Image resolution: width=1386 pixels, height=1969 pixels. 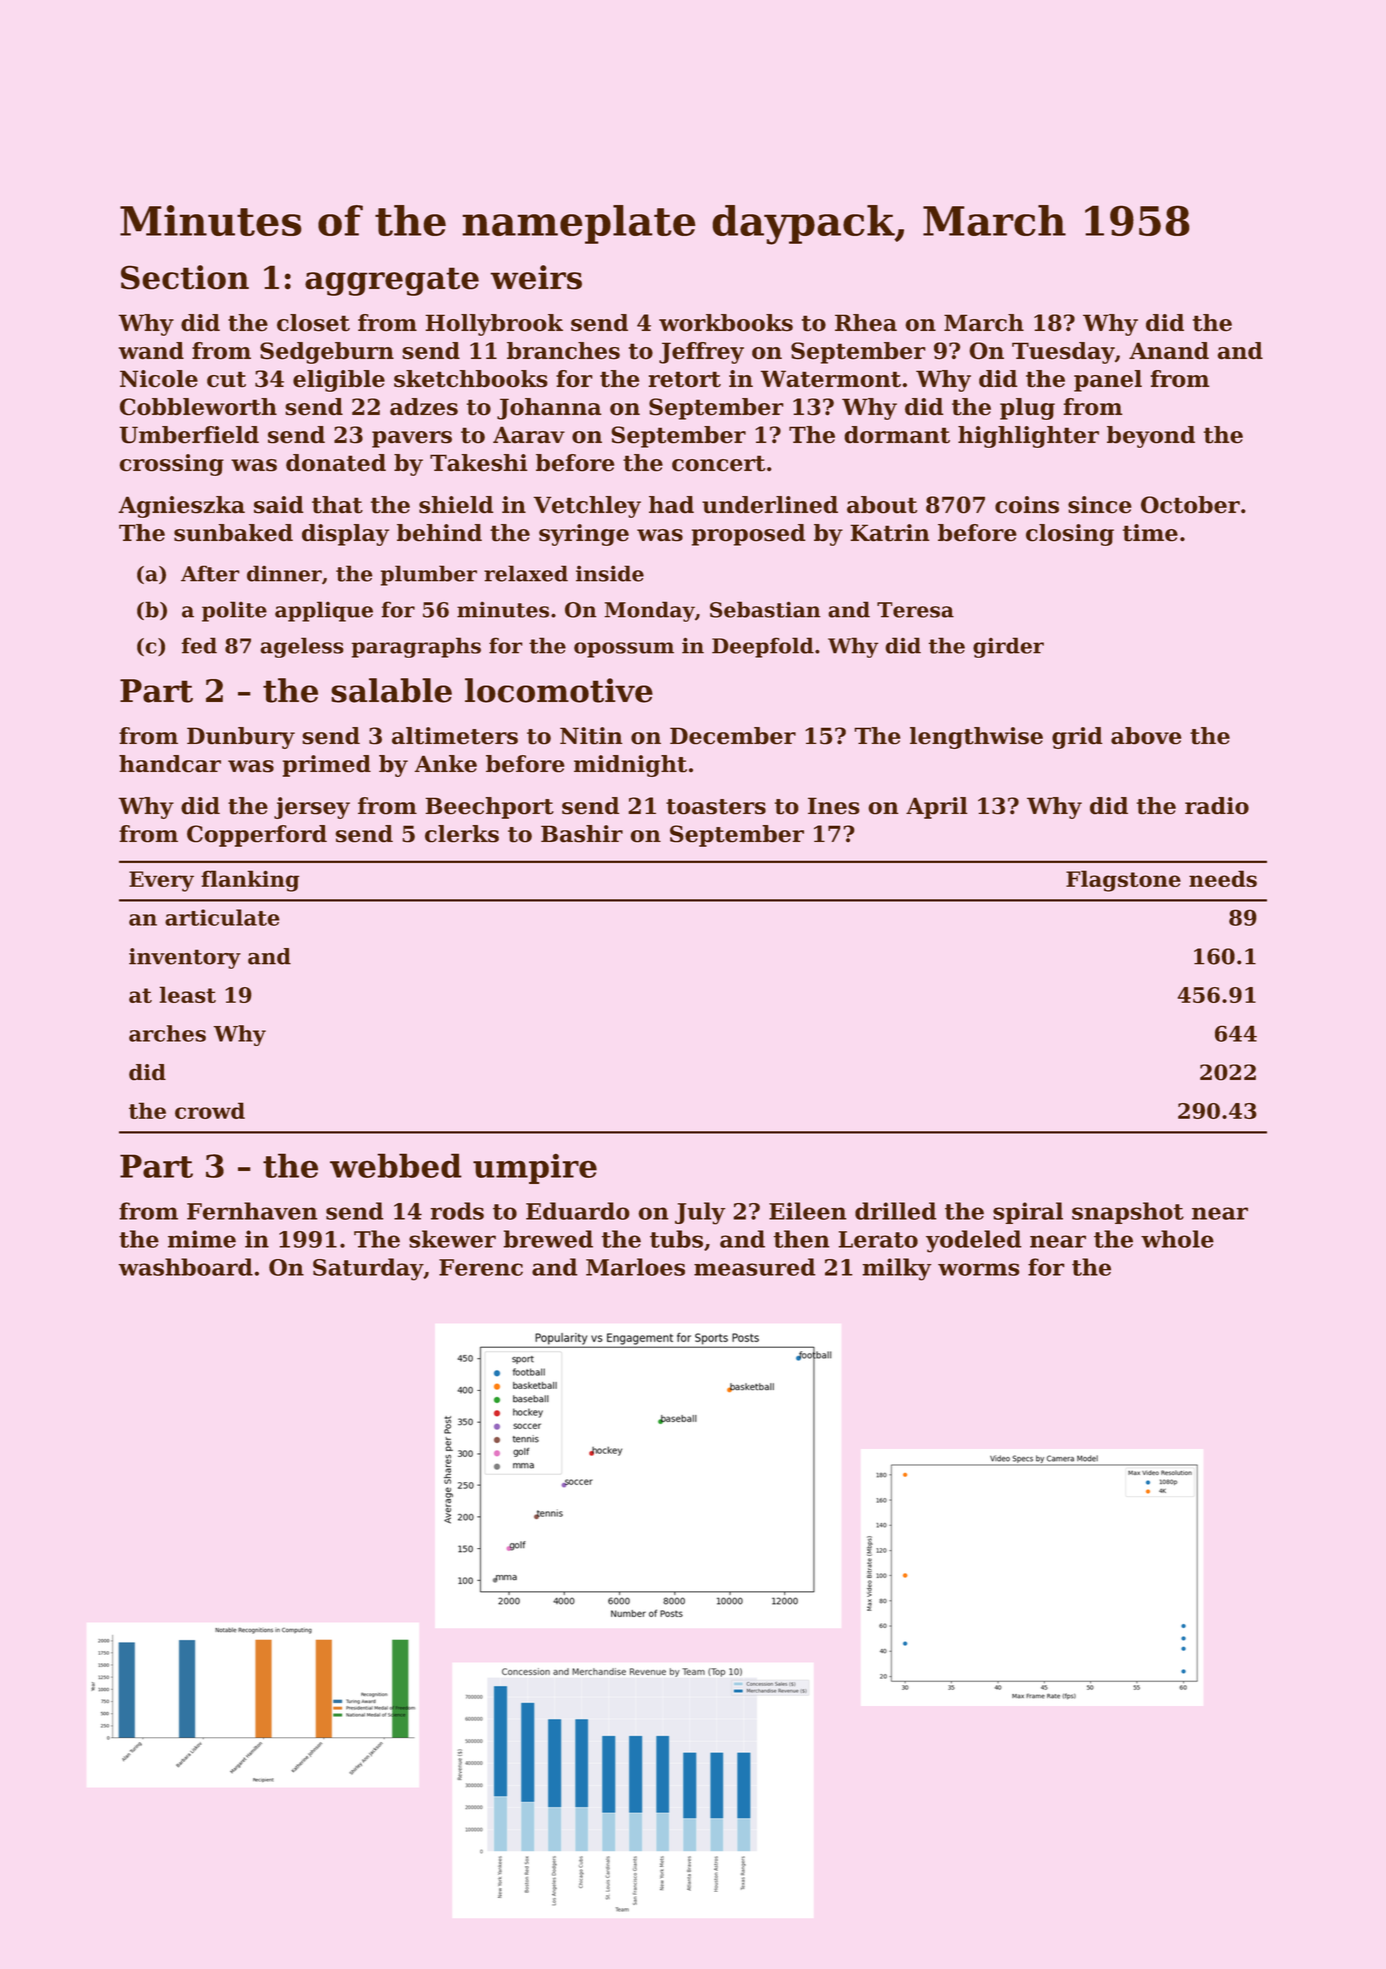 I want to click on aggregate, so click(x=392, y=281).
